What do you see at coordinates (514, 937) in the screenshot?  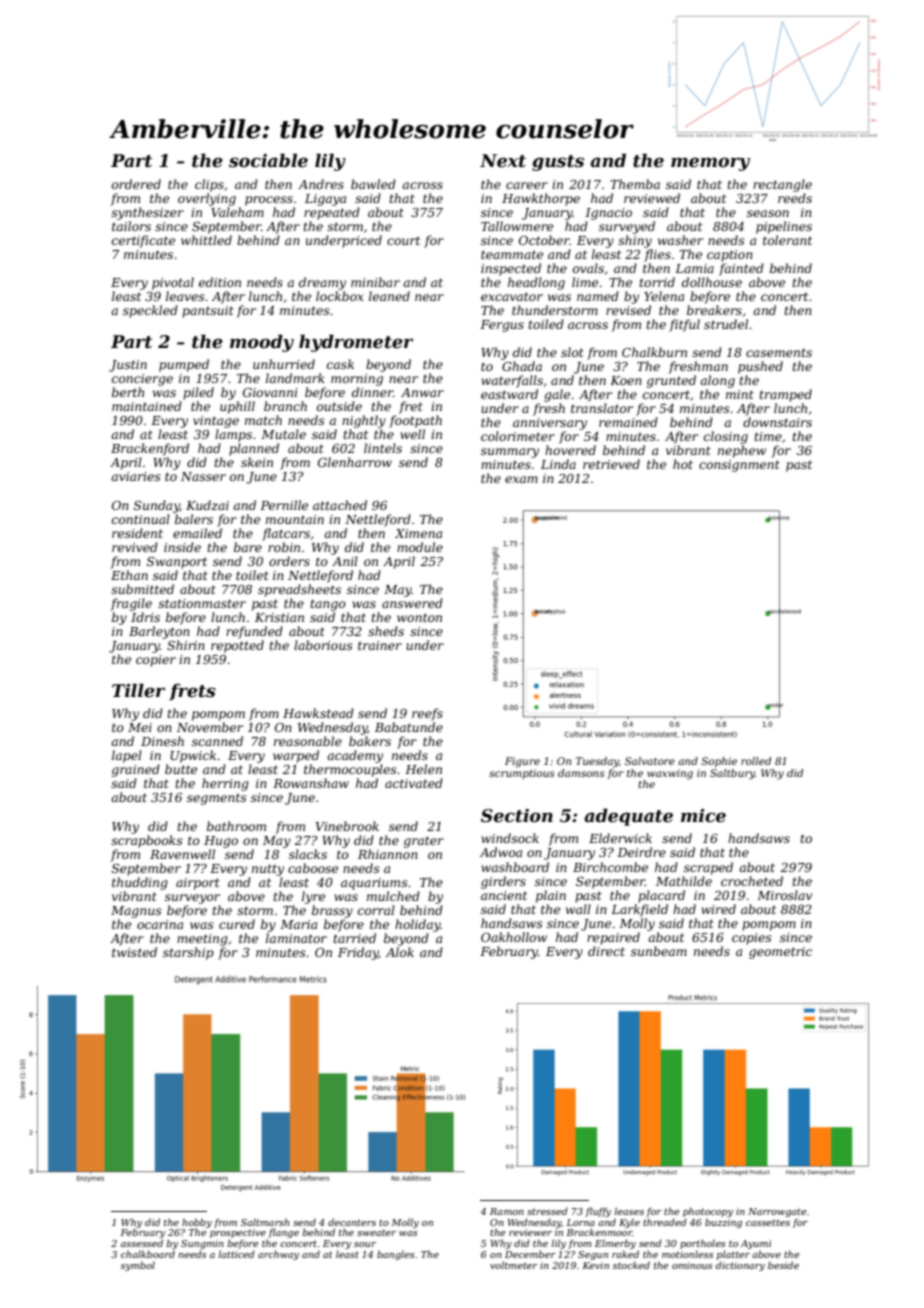 I see `Oakhollow` at bounding box center [514, 937].
